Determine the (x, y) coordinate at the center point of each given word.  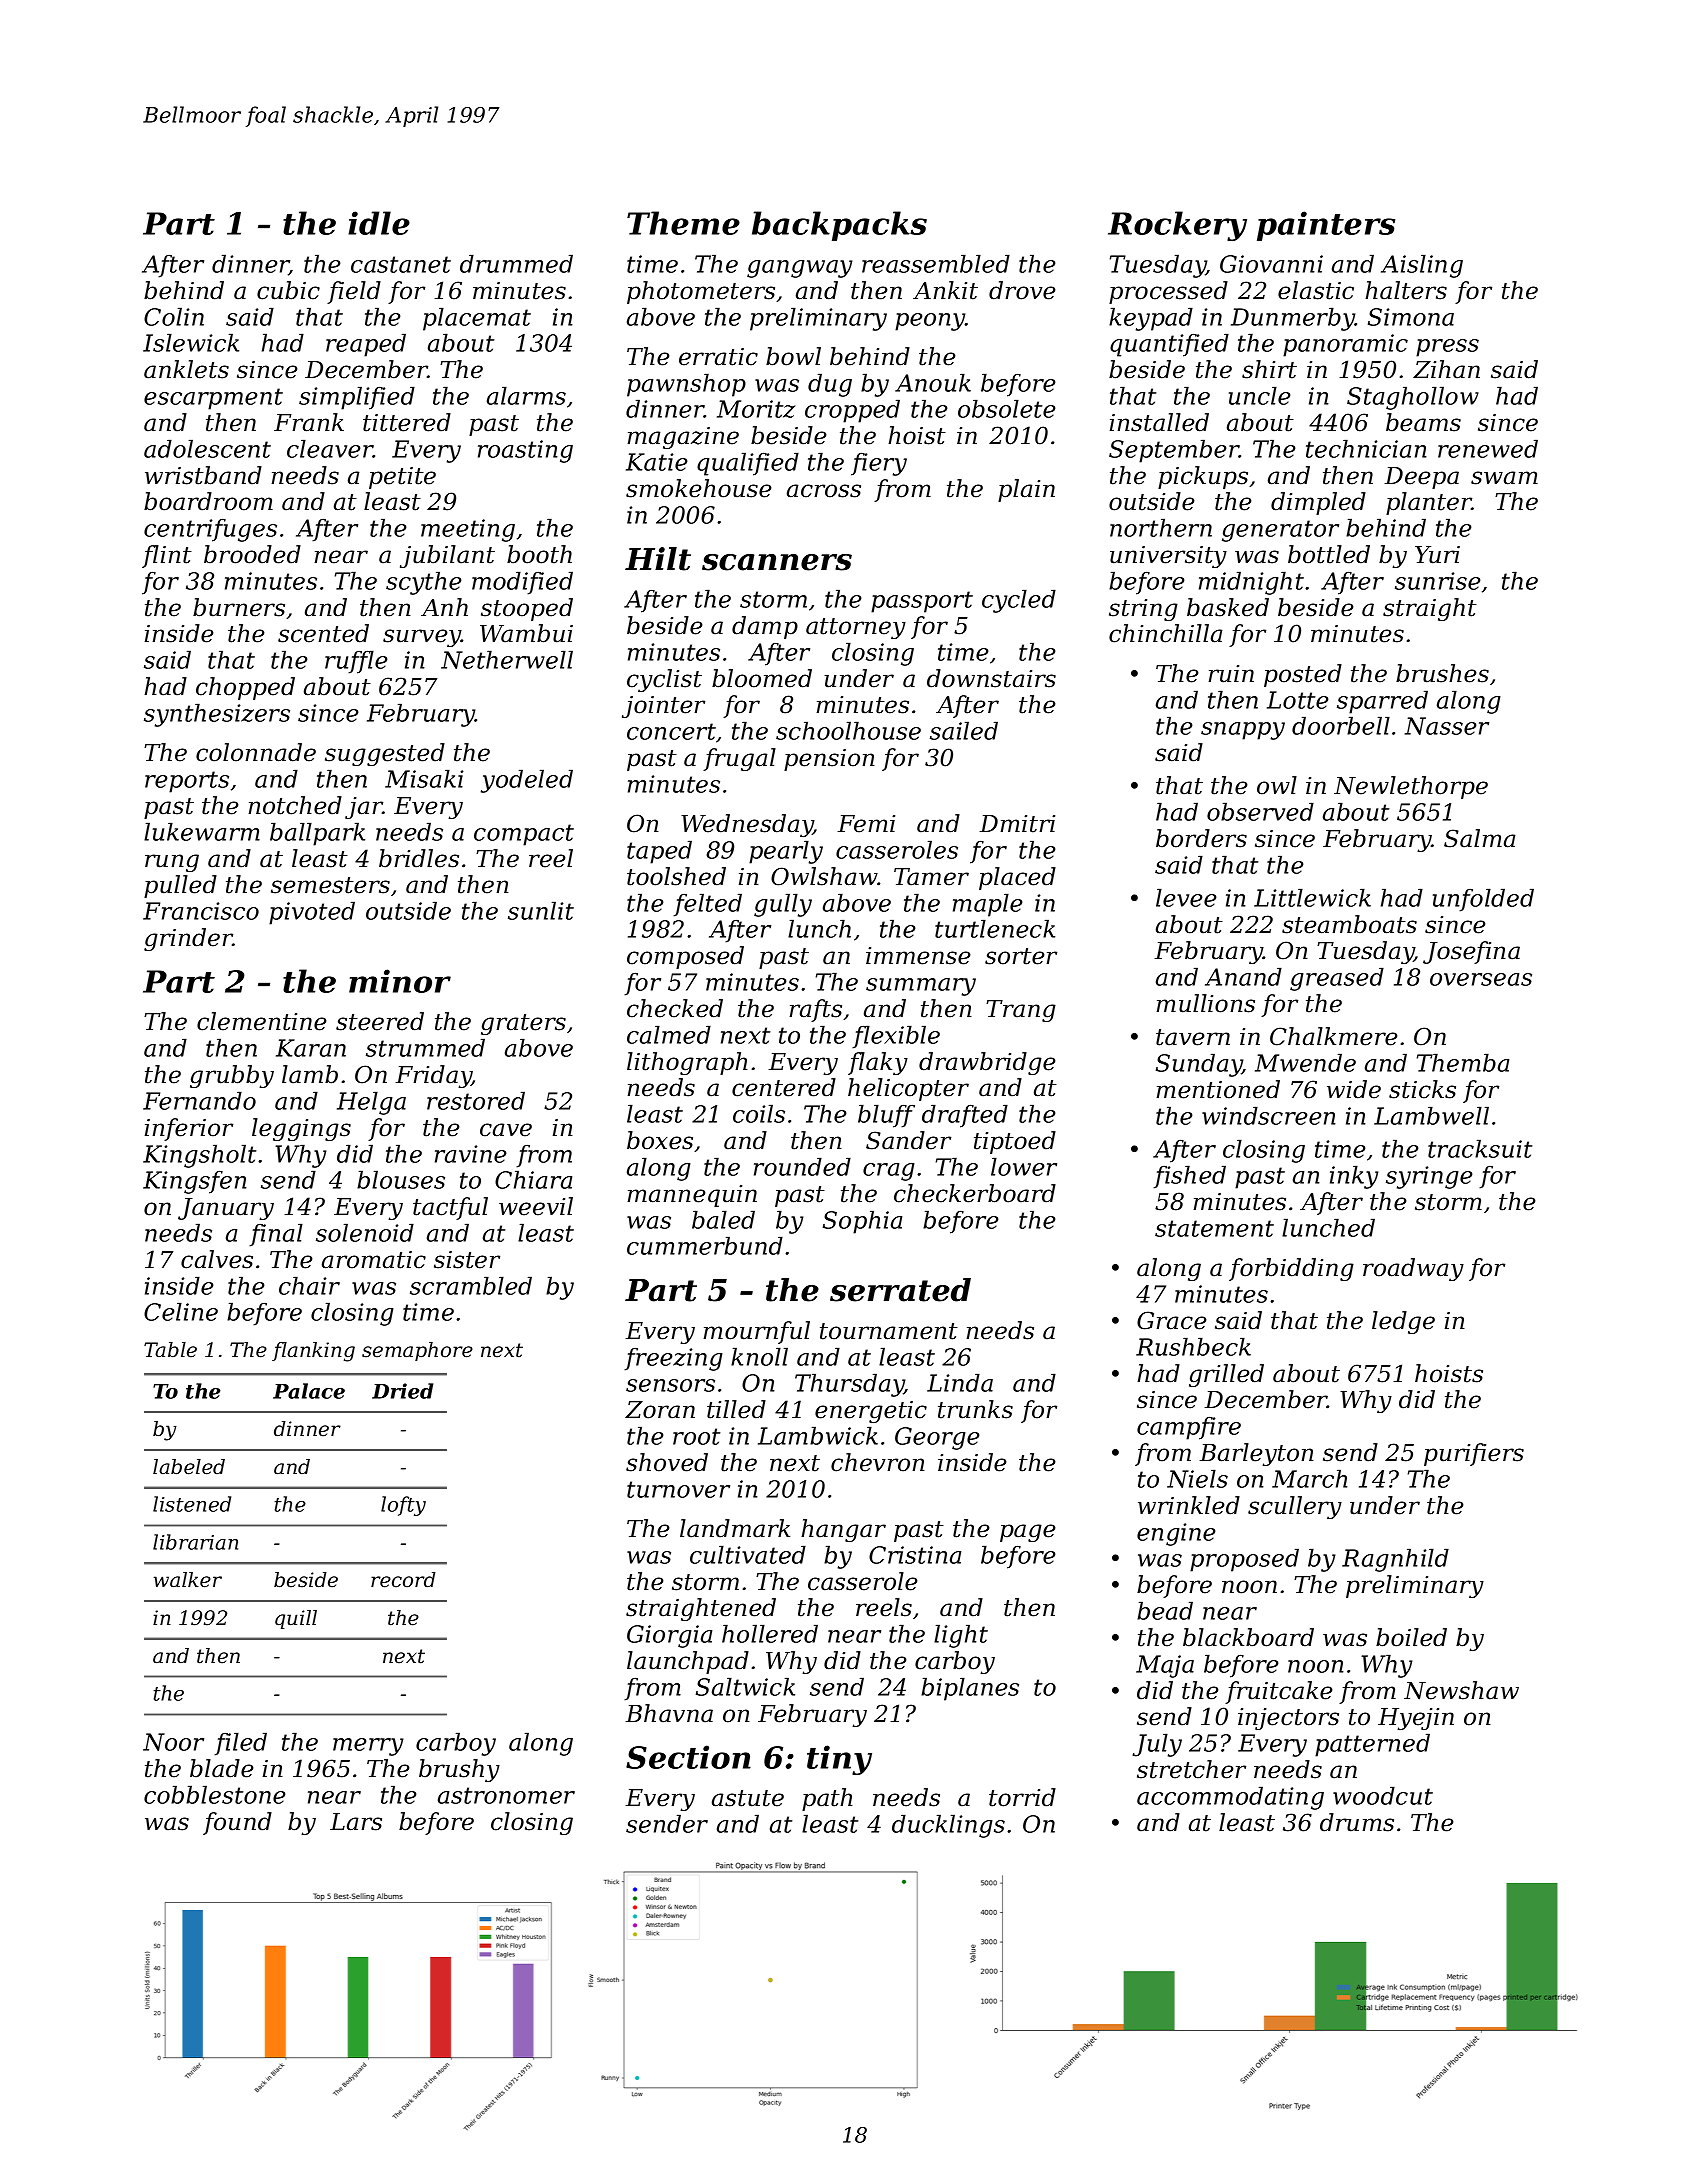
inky (1354, 1177)
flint (167, 556)
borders (1201, 838)
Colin (174, 316)
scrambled (471, 1285)
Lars (356, 1822)
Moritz (756, 409)
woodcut (1383, 1795)
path (827, 1799)
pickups (1203, 477)
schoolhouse (848, 730)
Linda (960, 1382)
